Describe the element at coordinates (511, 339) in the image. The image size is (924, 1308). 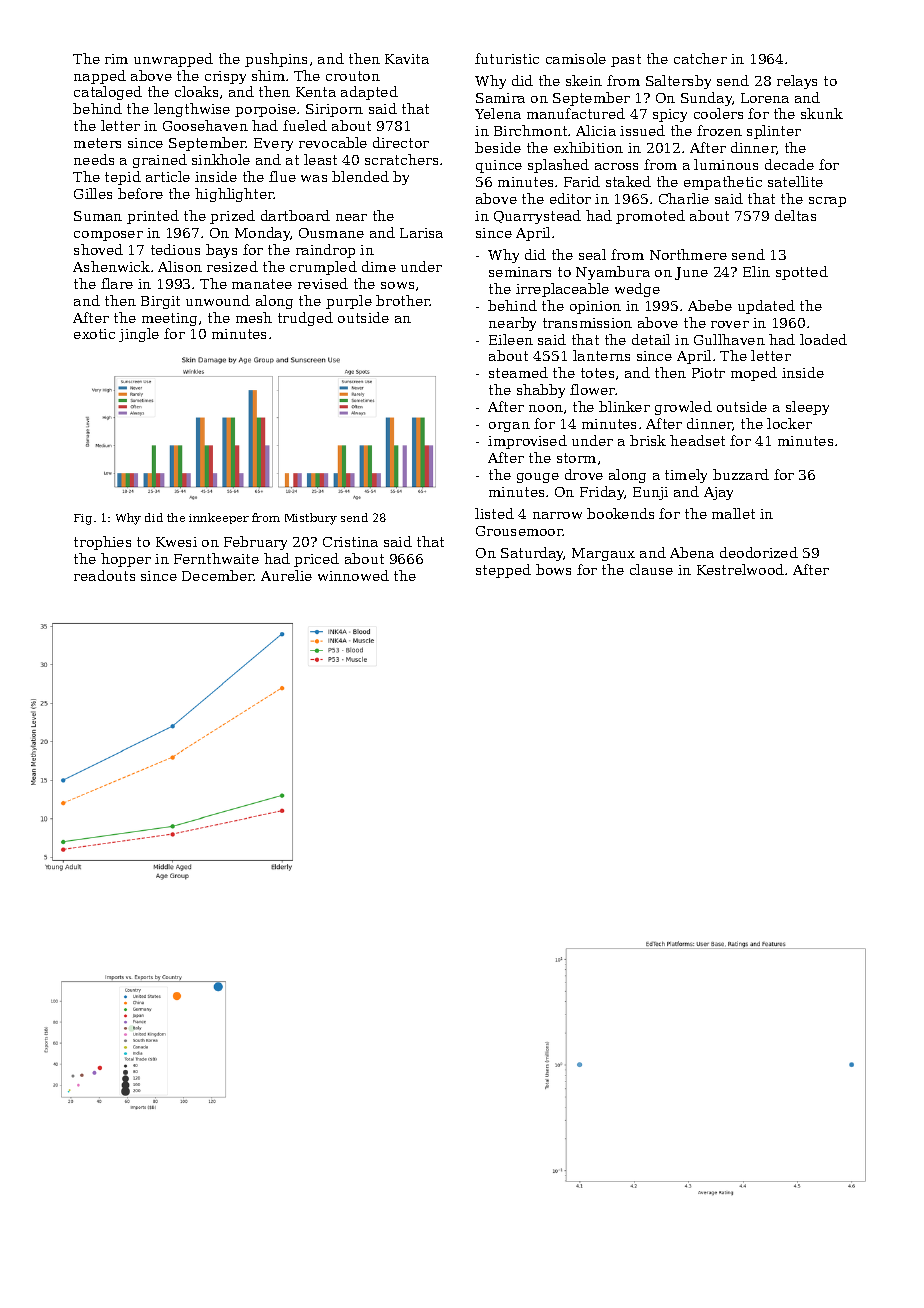
I see `Eileen` at that location.
